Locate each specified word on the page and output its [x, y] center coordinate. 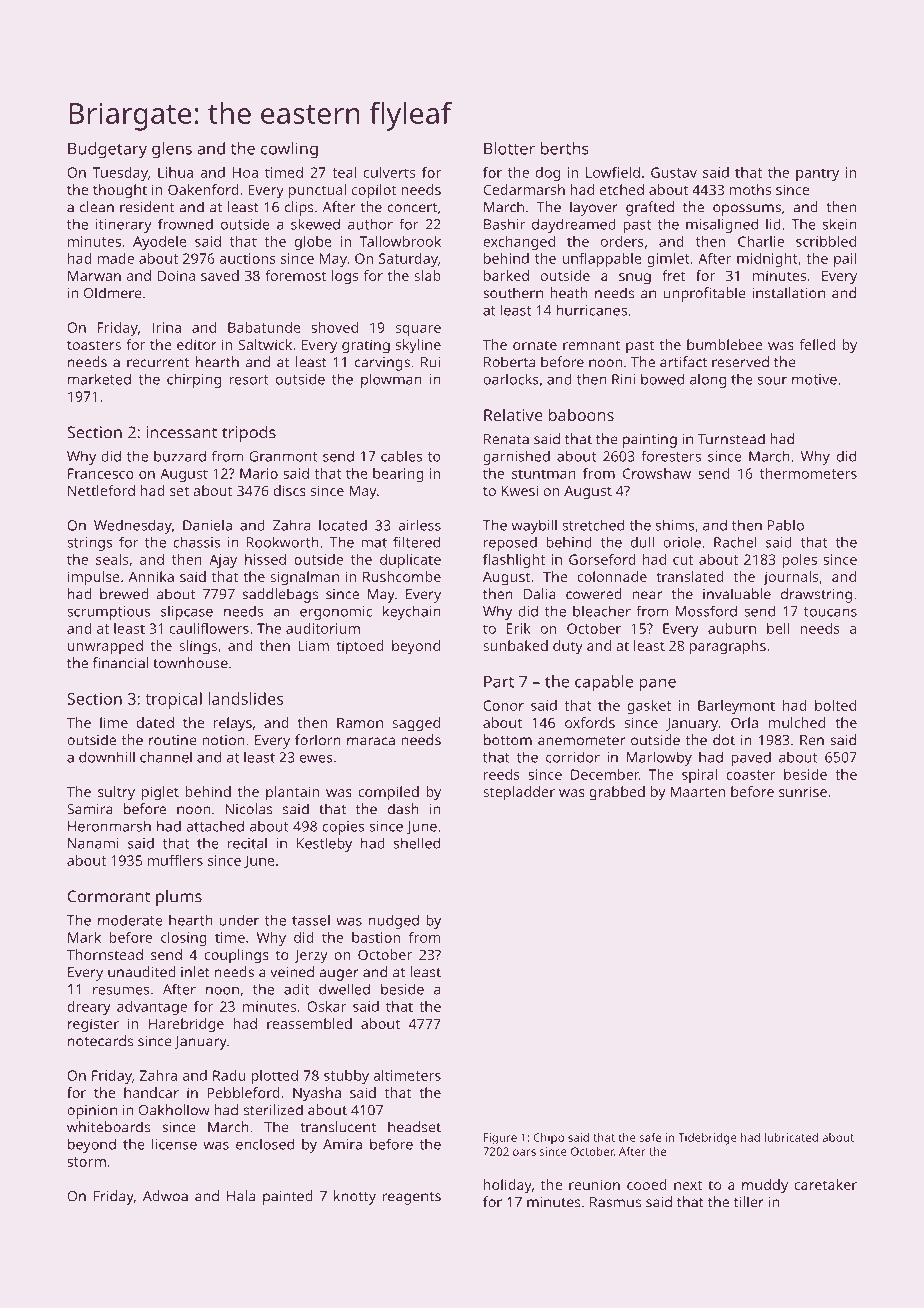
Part [499, 682]
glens [172, 150]
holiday [508, 1186]
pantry [817, 174]
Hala [241, 1196]
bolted [835, 705]
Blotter [509, 148]
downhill [107, 757]
